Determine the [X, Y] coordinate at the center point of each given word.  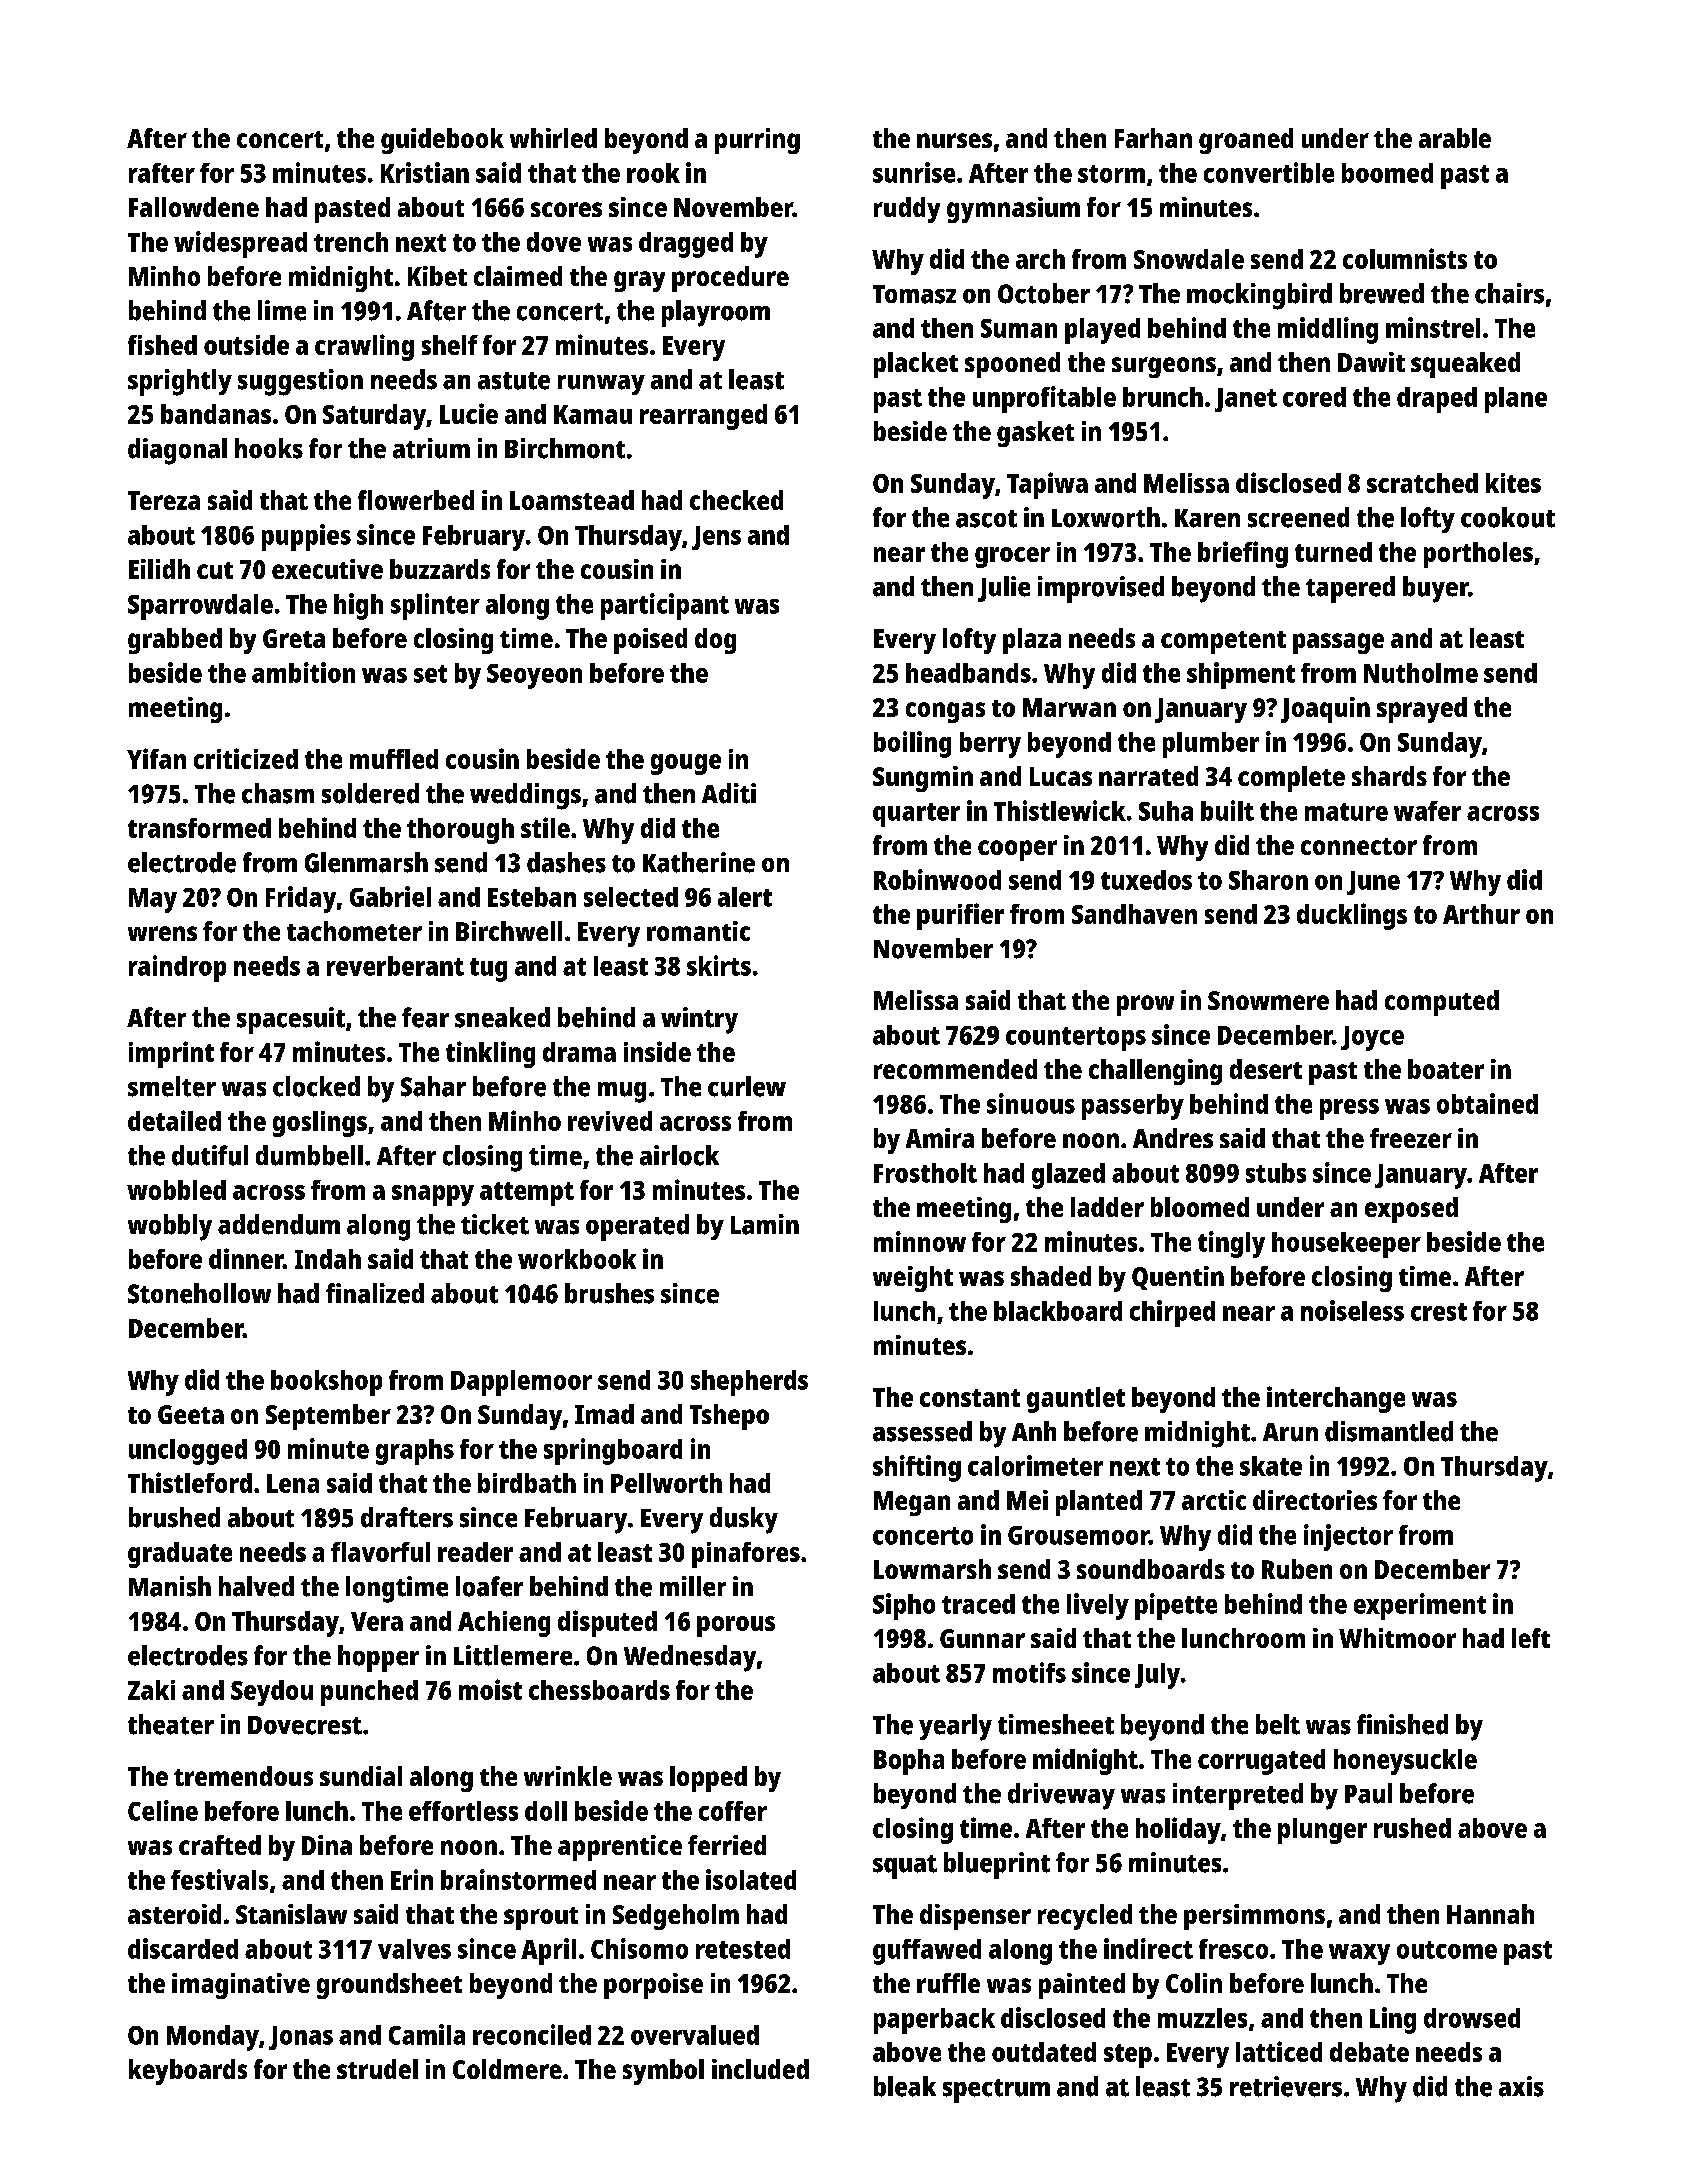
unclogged [188, 1452]
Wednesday [690, 1658]
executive [327, 569]
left [1531, 1638]
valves [414, 1949]
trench [351, 242]
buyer [1435, 589]
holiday [1178, 1830]
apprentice [620, 1848]
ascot [986, 519]
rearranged [703, 417]
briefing [1243, 554]
